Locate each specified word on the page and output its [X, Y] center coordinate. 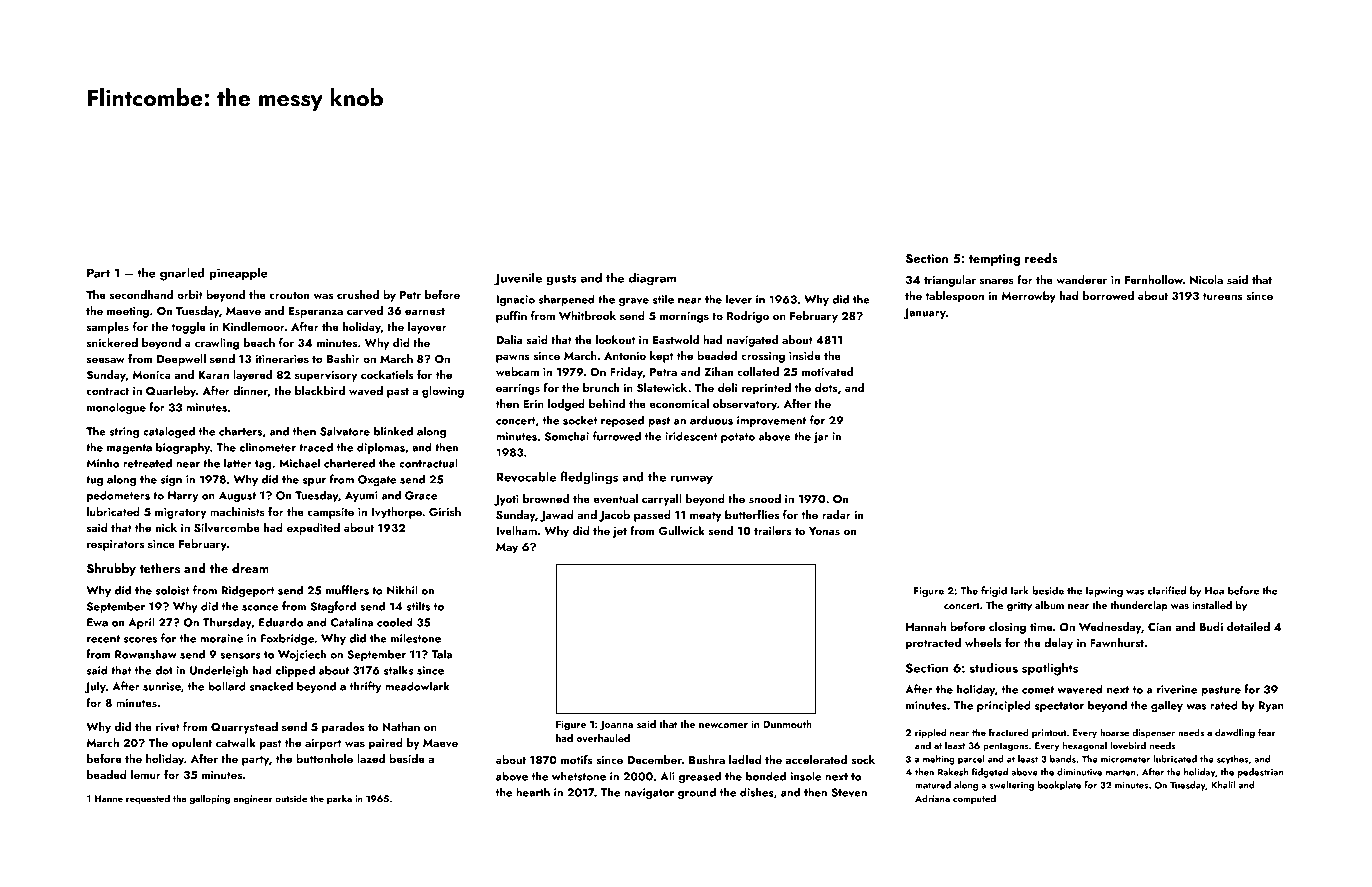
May [507, 548]
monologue [116, 408]
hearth [533, 792]
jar [821, 437]
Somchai [567, 436]
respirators [115, 545]
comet [1038, 690]
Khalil [1223, 785]
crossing [763, 357]
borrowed [1108, 295]
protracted [933, 644]
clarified [1167, 590]
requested [148, 799]
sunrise [162, 686]
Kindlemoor [254, 326]
